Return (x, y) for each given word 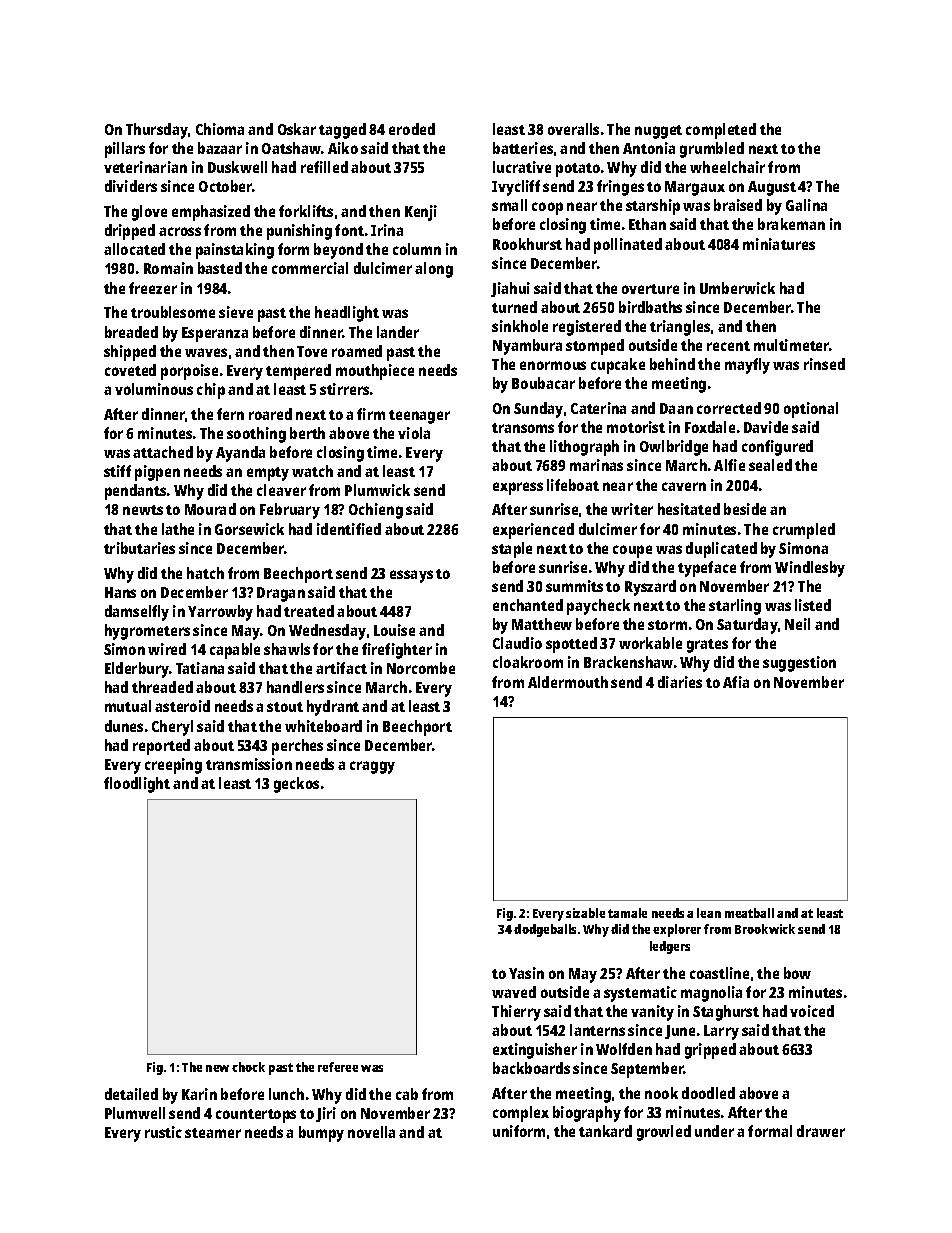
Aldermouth (568, 682)
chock (248, 1067)
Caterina (598, 408)
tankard (605, 1131)
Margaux (695, 188)
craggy (372, 767)
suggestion (799, 664)
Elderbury (137, 670)
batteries (523, 148)
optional (811, 410)
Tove (312, 351)
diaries (680, 682)
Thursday (157, 131)
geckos (296, 785)
